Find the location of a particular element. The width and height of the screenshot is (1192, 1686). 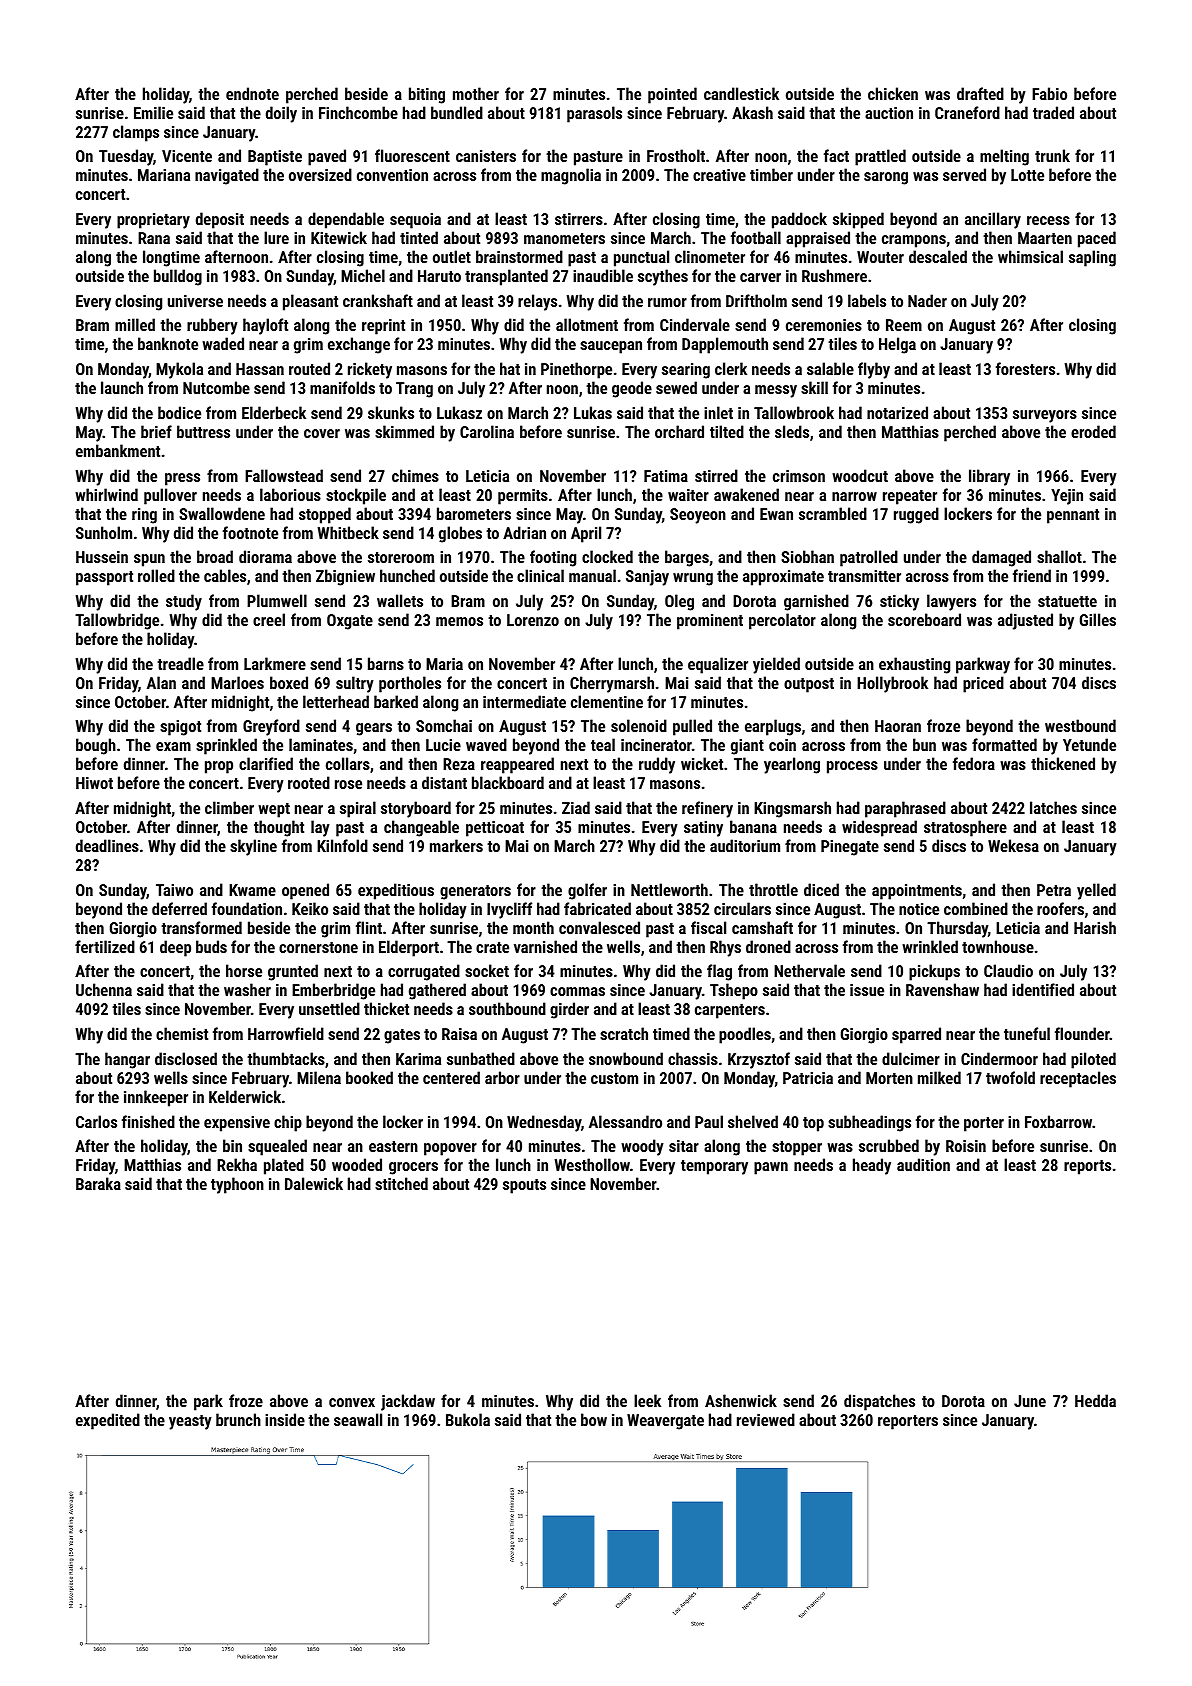

orchard is located at coordinates (679, 431).
